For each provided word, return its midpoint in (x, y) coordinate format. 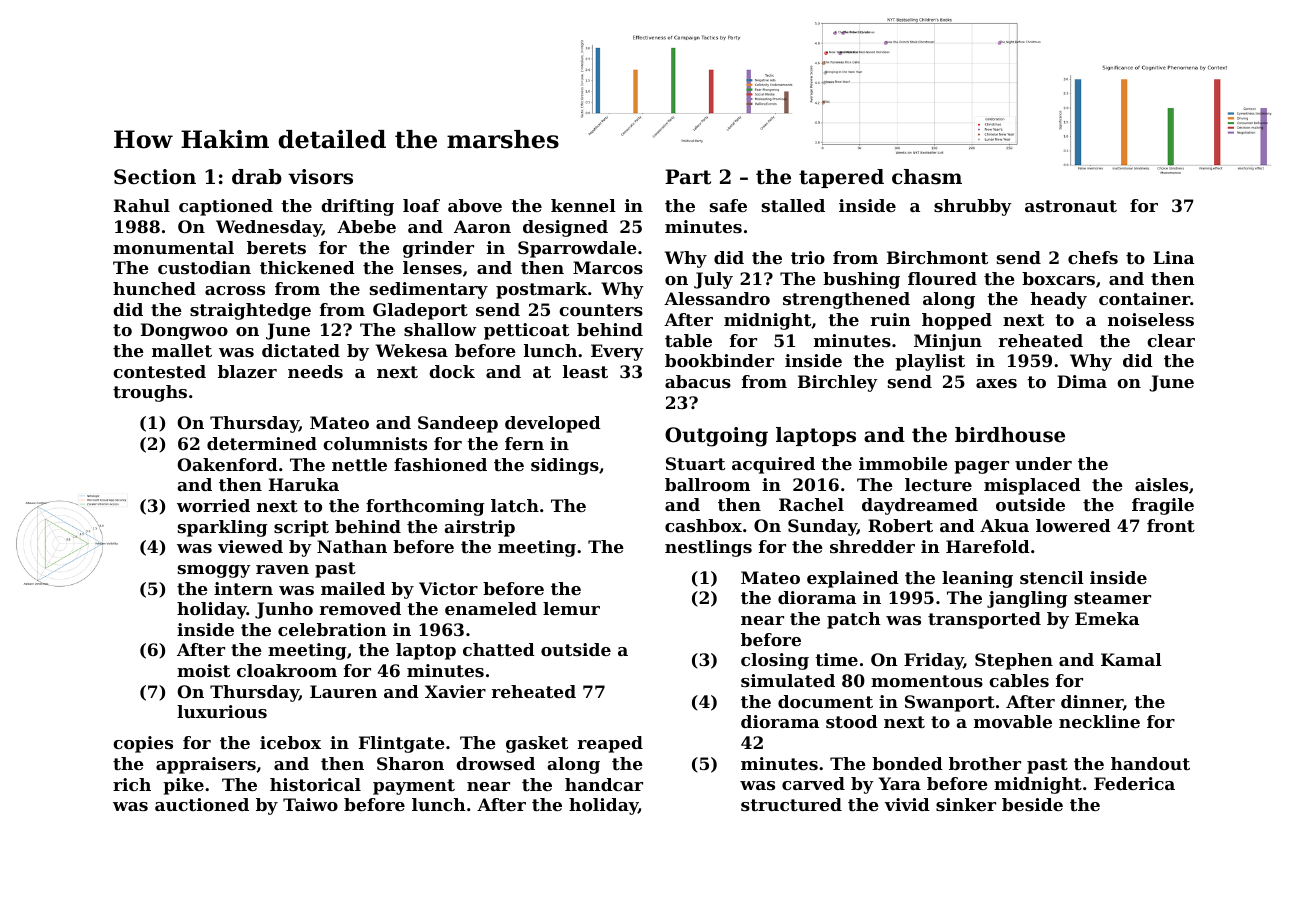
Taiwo (310, 804)
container (1144, 298)
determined (262, 443)
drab (257, 177)
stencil (1052, 577)
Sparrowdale (577, 249)
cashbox (703, 525)
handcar (604, 784)
